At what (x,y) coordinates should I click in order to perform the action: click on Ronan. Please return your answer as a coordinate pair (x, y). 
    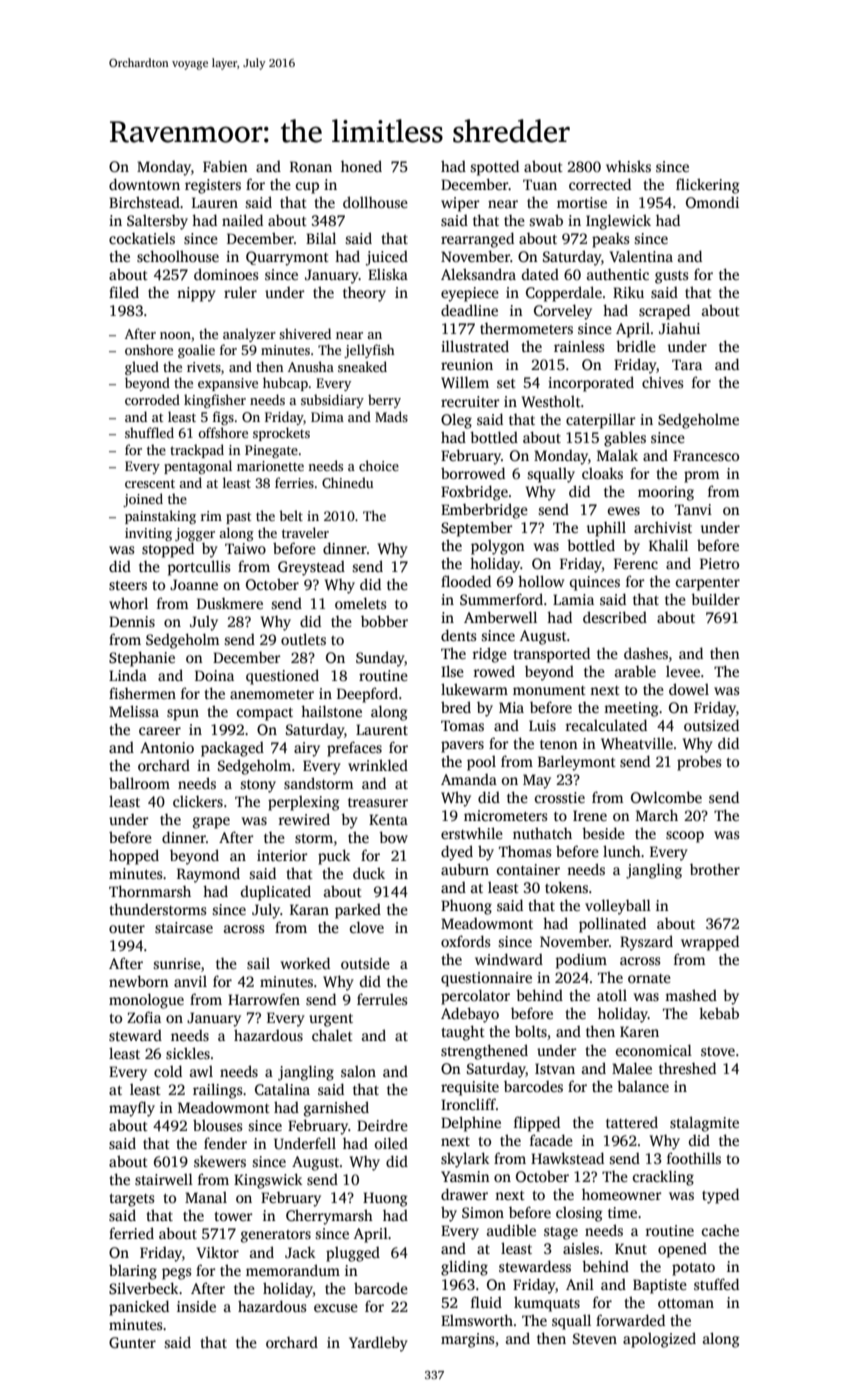
    Looking at the image, I should click on (311, 166).
